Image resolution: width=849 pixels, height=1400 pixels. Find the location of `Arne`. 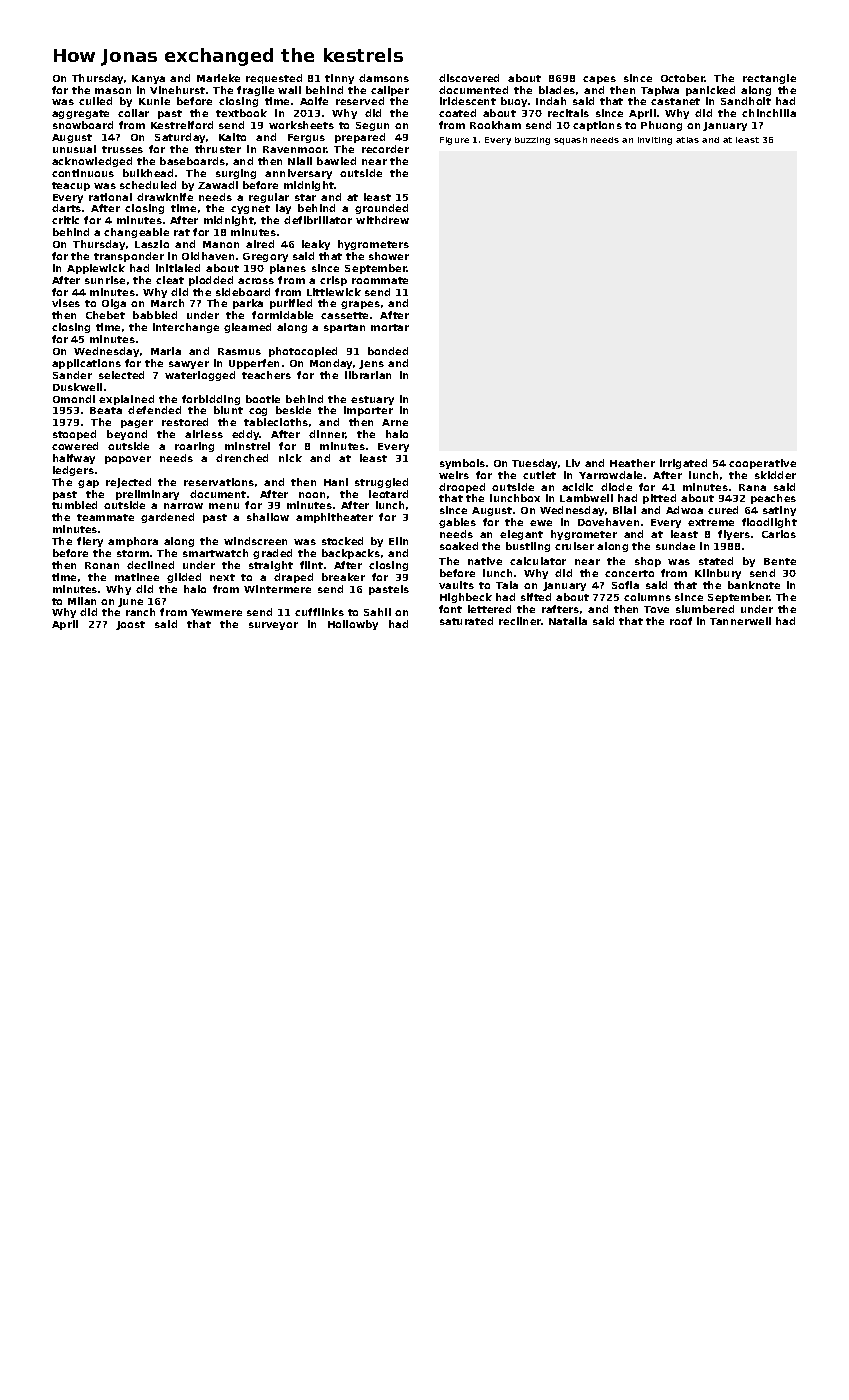

Arne is located at coordinates (395, 422).
